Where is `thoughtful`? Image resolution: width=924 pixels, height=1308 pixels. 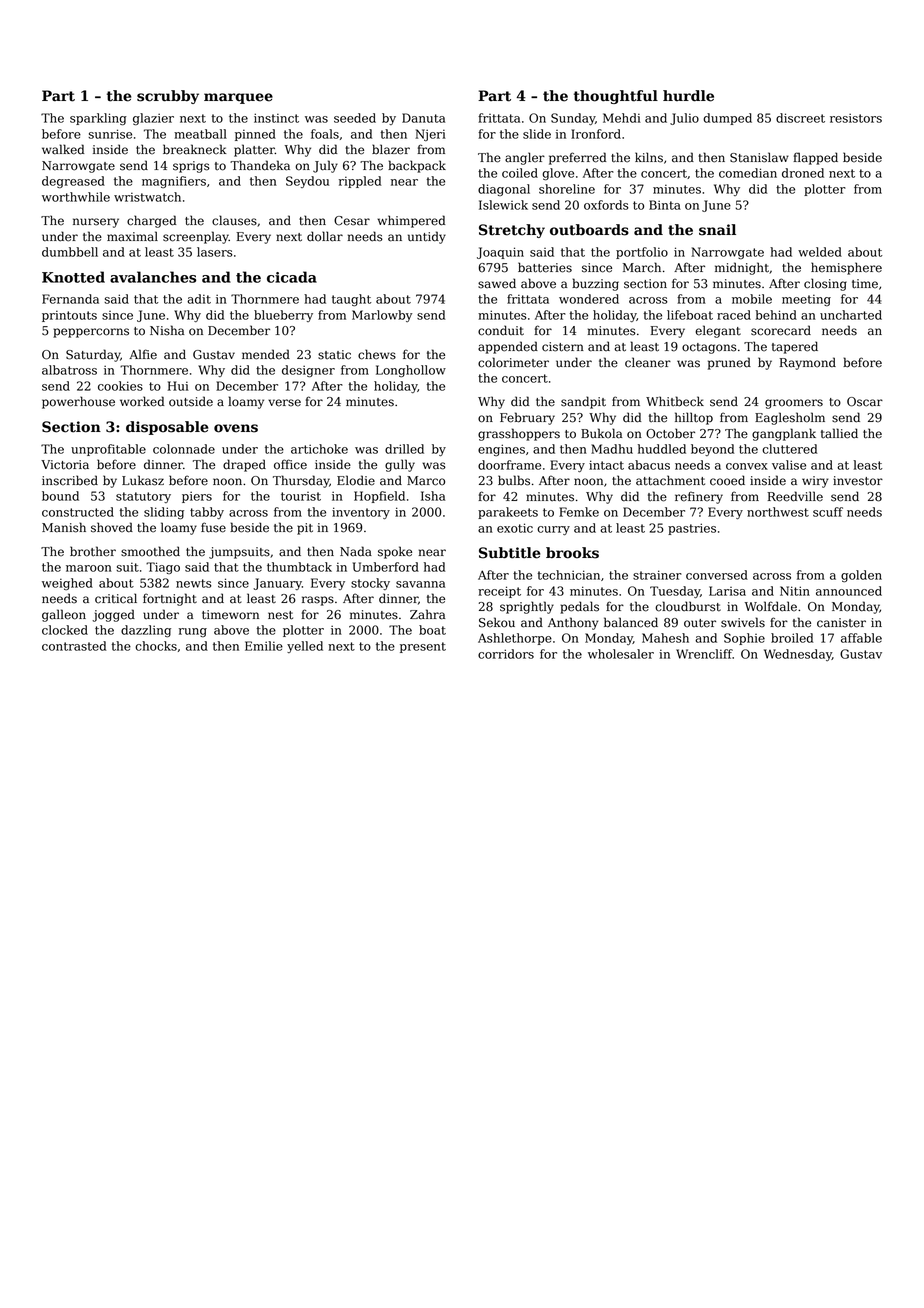
thoughtful is located at coordinates (616, 97).
